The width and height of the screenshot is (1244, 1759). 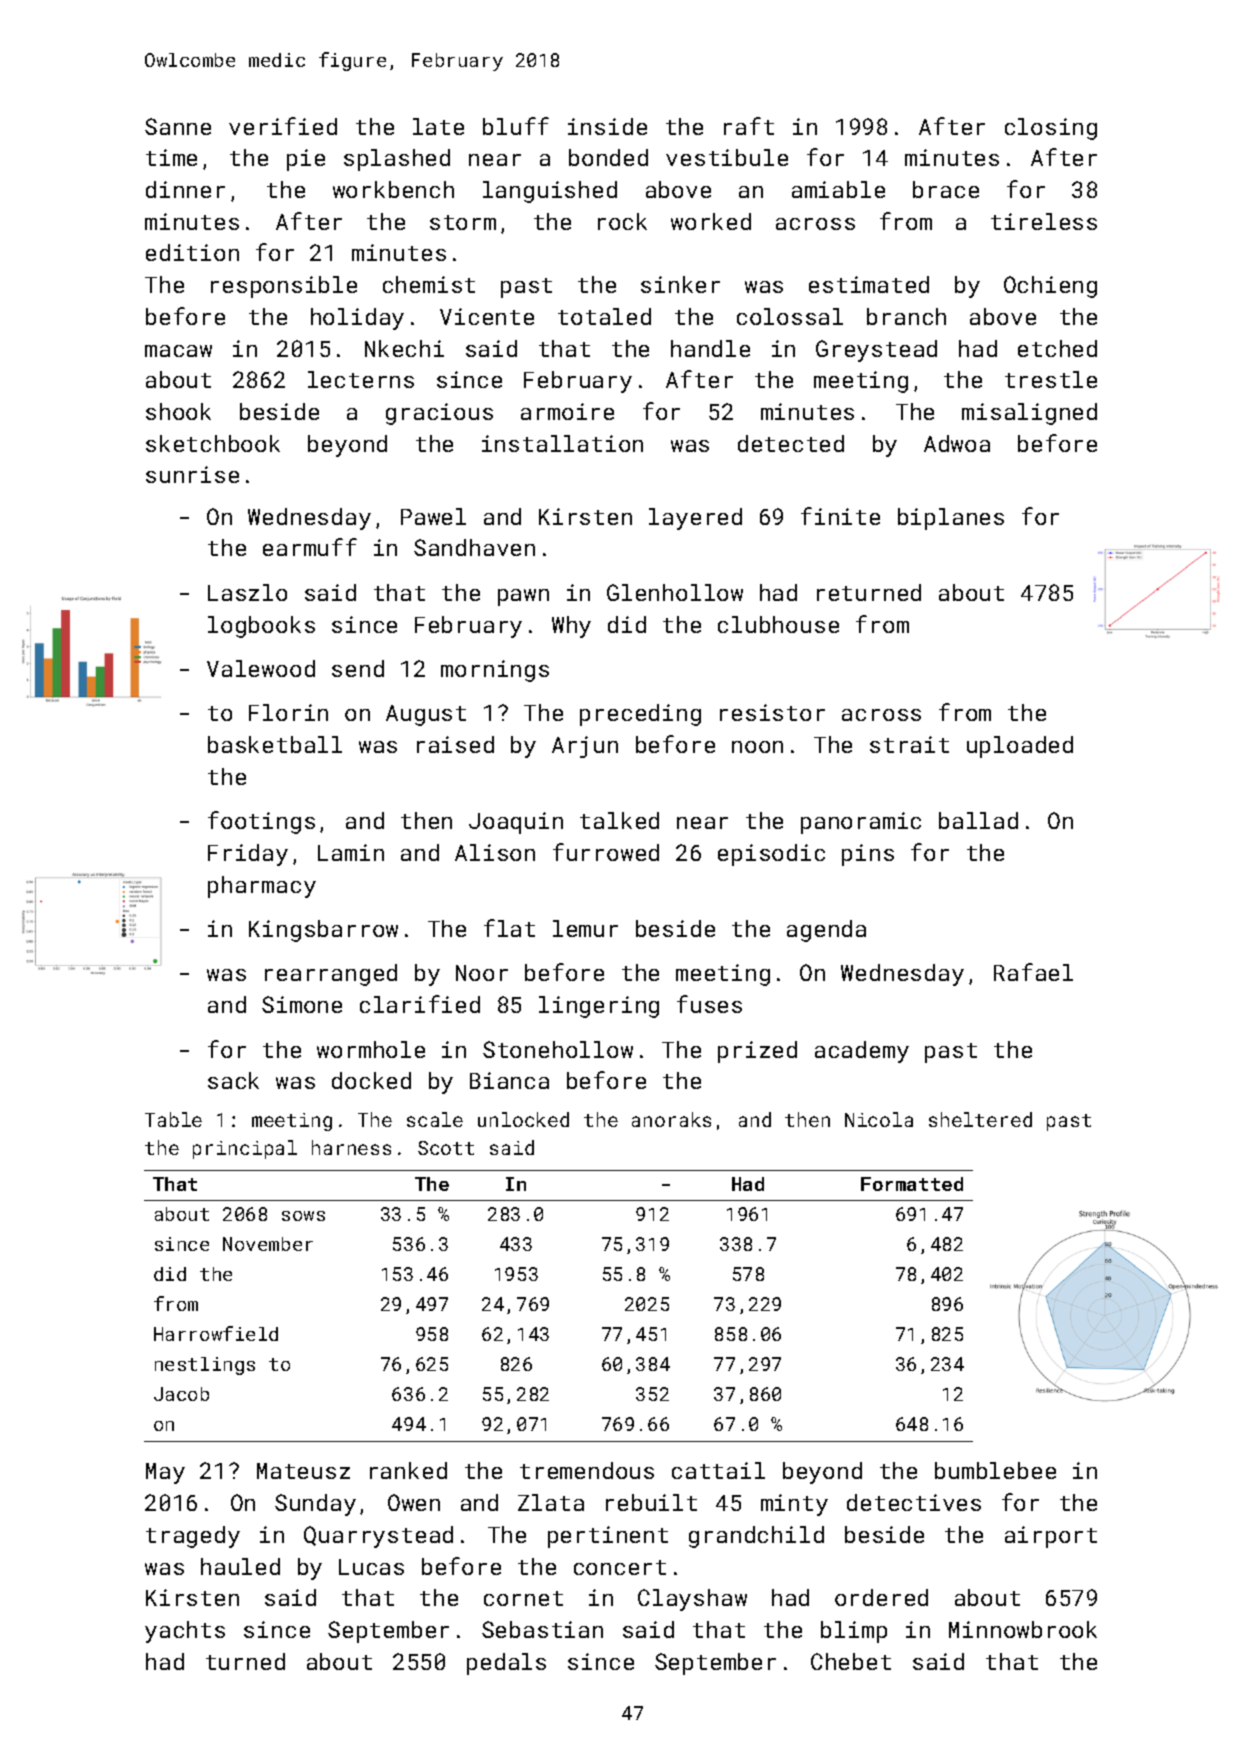 What do you see at coordinates (749, 126) in the screenshot?
I see `raft` at bounding box center [749, 126].
